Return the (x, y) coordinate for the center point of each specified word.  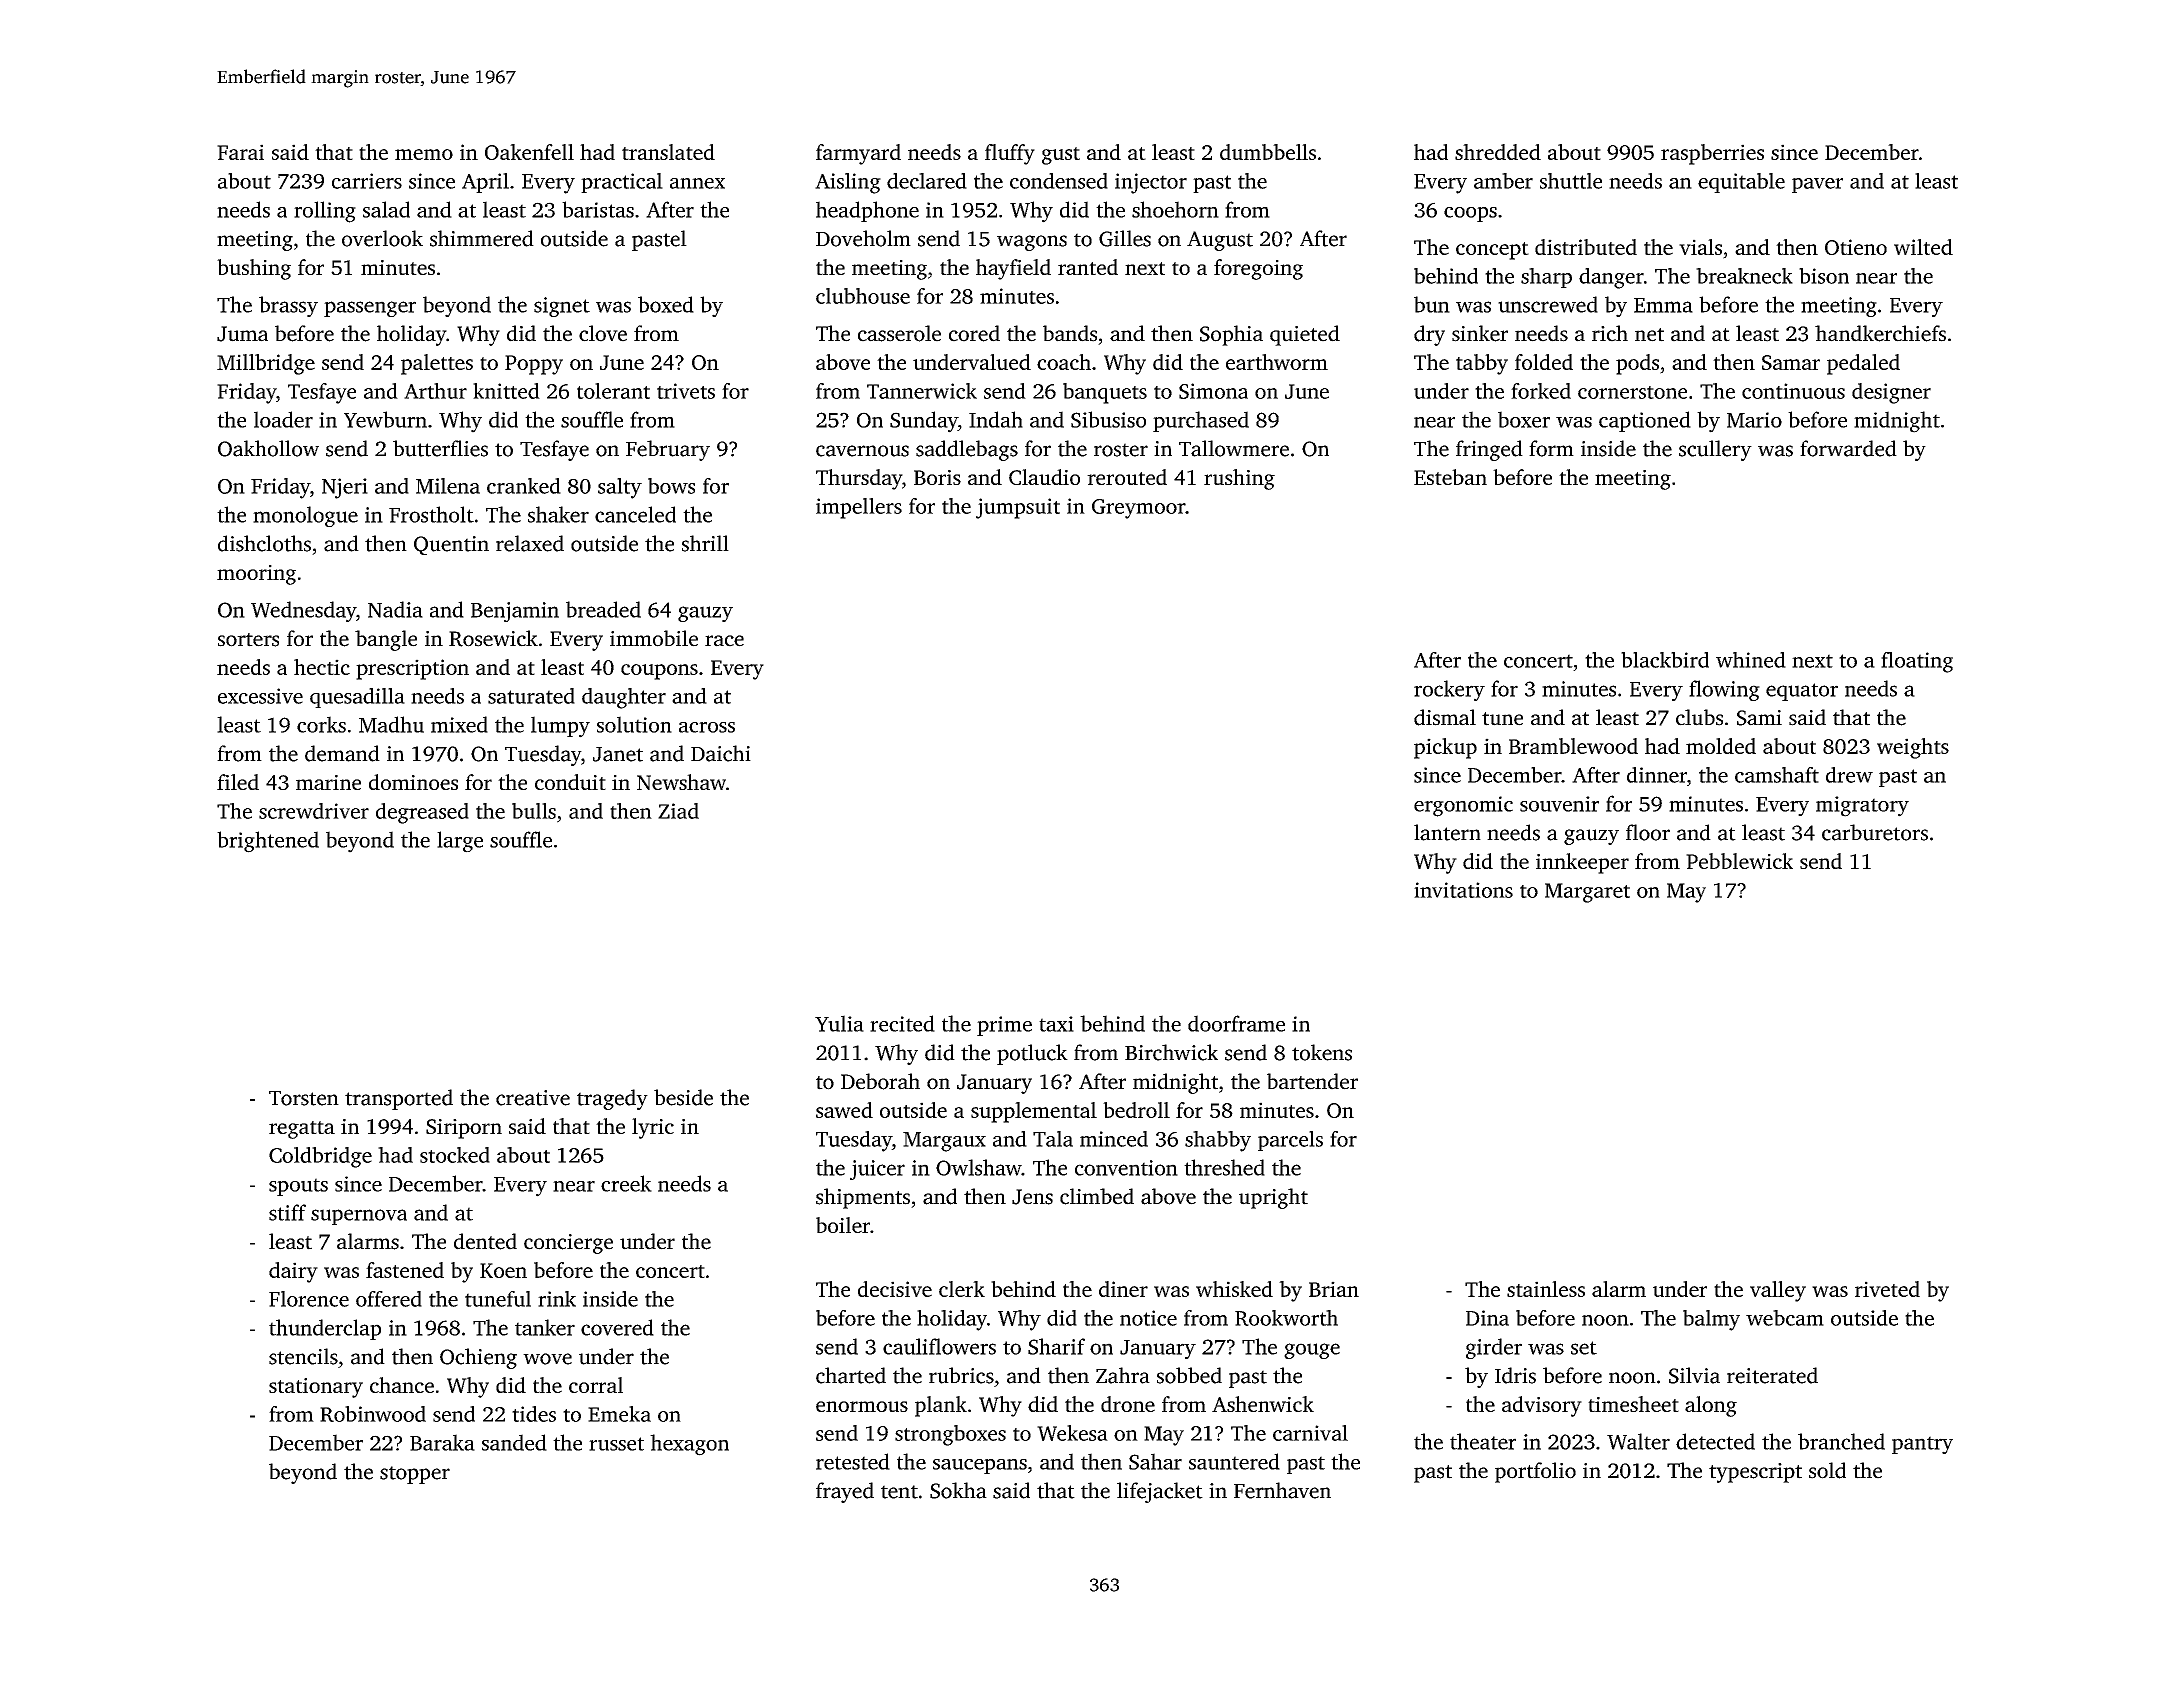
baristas (598, 209)
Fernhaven (1282, 1490)
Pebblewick (1739, 861)
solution (634, 724)
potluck (1032, 1054)
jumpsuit (1018, 508)
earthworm (1277, 362)
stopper (415, 1475)
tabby (1482, 364)
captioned (1645, 421)
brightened (268, 842)
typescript (1755, 1473)
